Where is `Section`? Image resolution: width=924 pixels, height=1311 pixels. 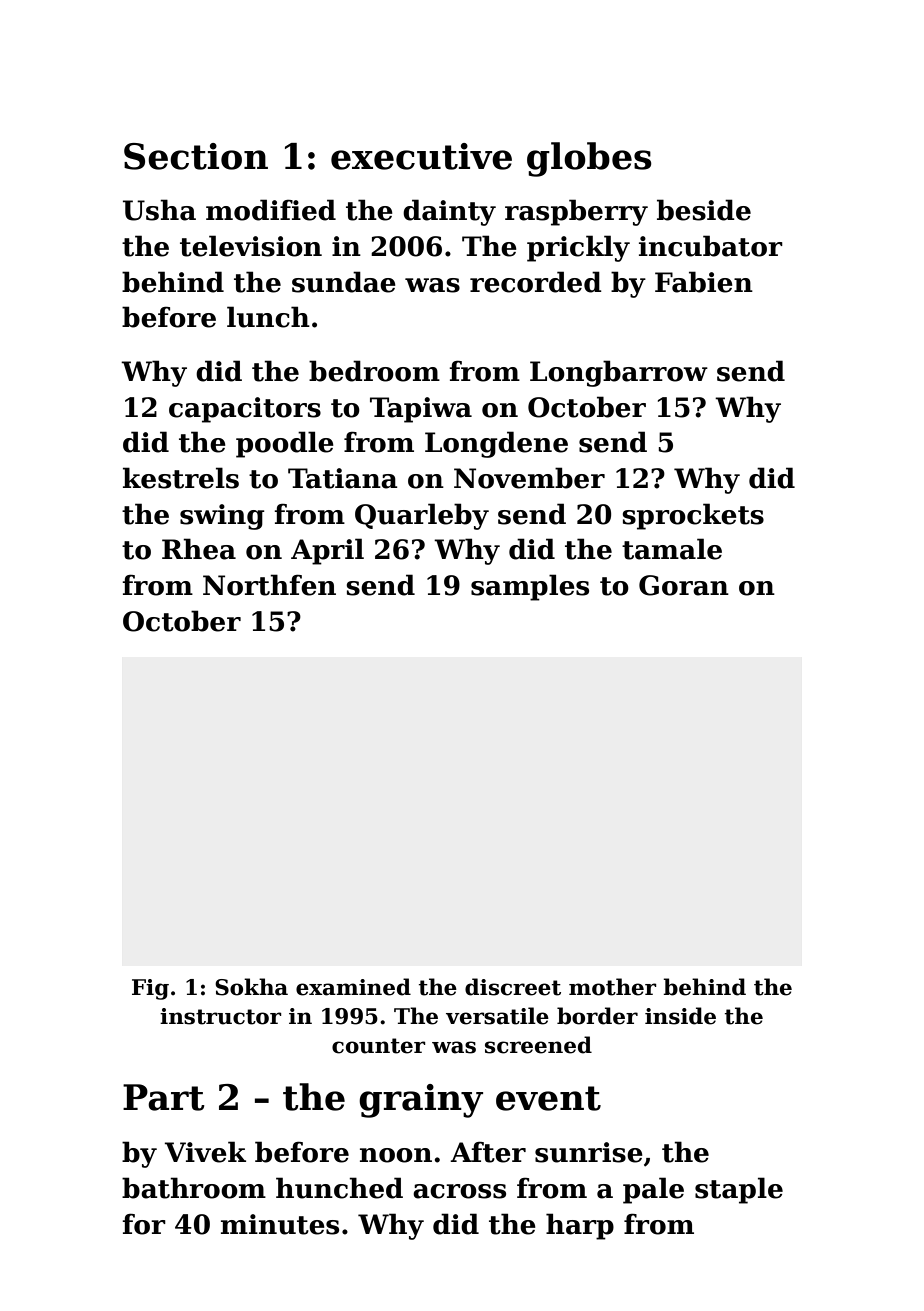
Section is located at coordinates (196, 156).
